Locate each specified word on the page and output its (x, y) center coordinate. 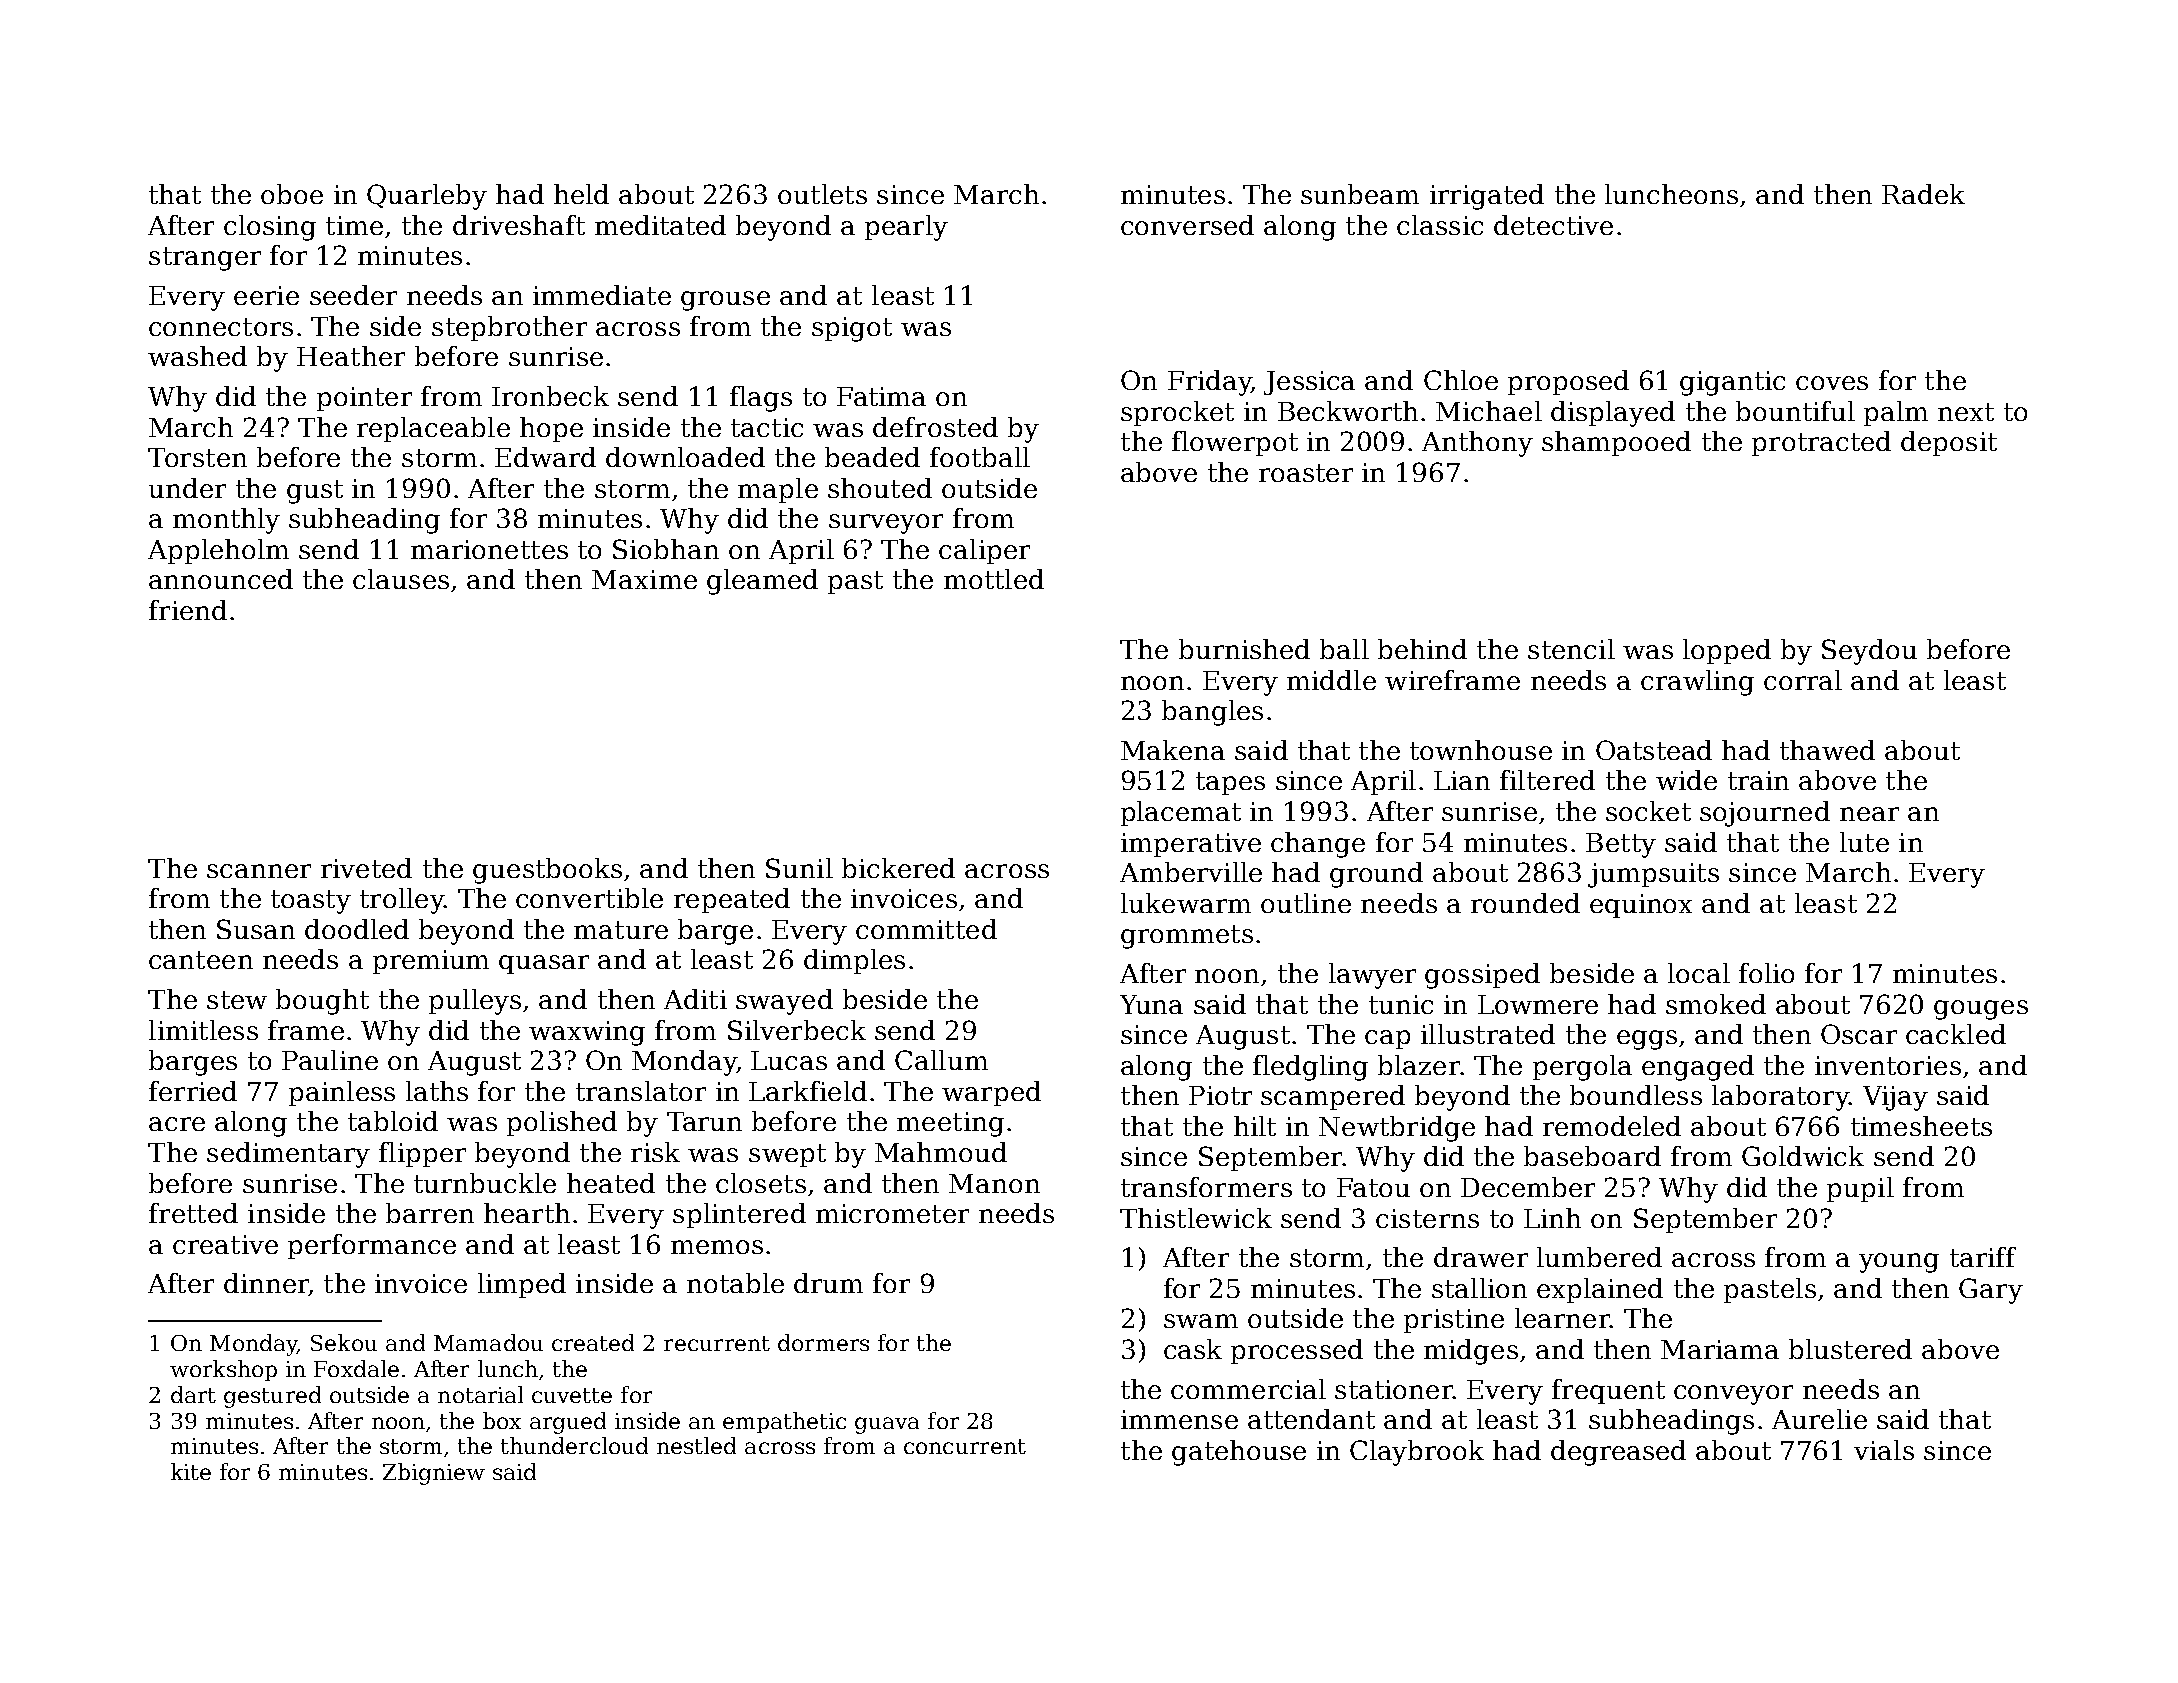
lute (1864, 842)
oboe (292, 194)
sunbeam (1360, 194)
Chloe (1461, 380)
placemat (1181, 813)
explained (1600, 1290)
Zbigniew (434, 1474)
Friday (1209, 383)
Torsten (197, 457)
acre (177, 1124)
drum (828, 1283)
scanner (259, 871)
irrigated (1487, 197)
